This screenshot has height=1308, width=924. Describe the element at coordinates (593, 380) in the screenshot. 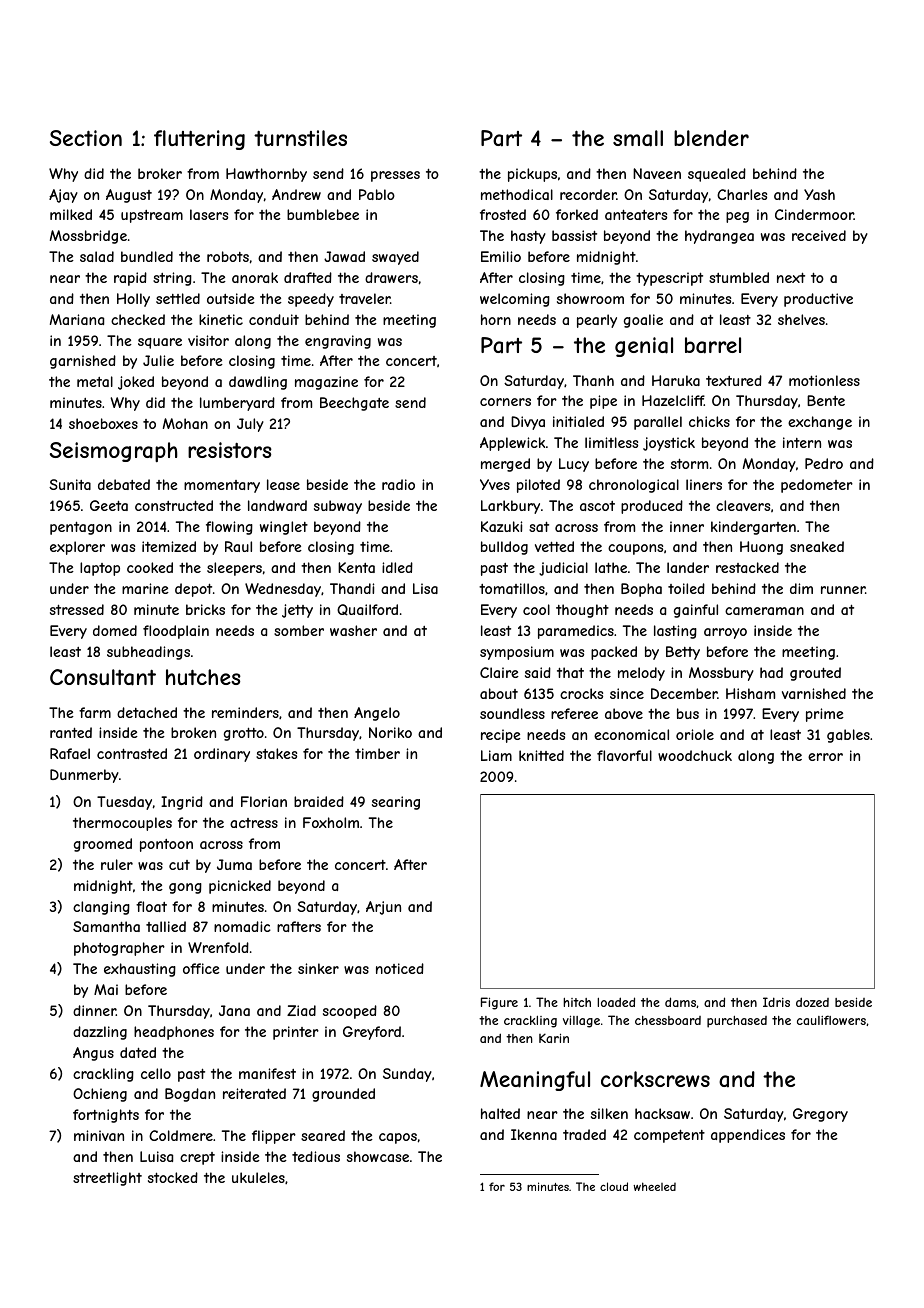

I see `Thanh` at that location.
